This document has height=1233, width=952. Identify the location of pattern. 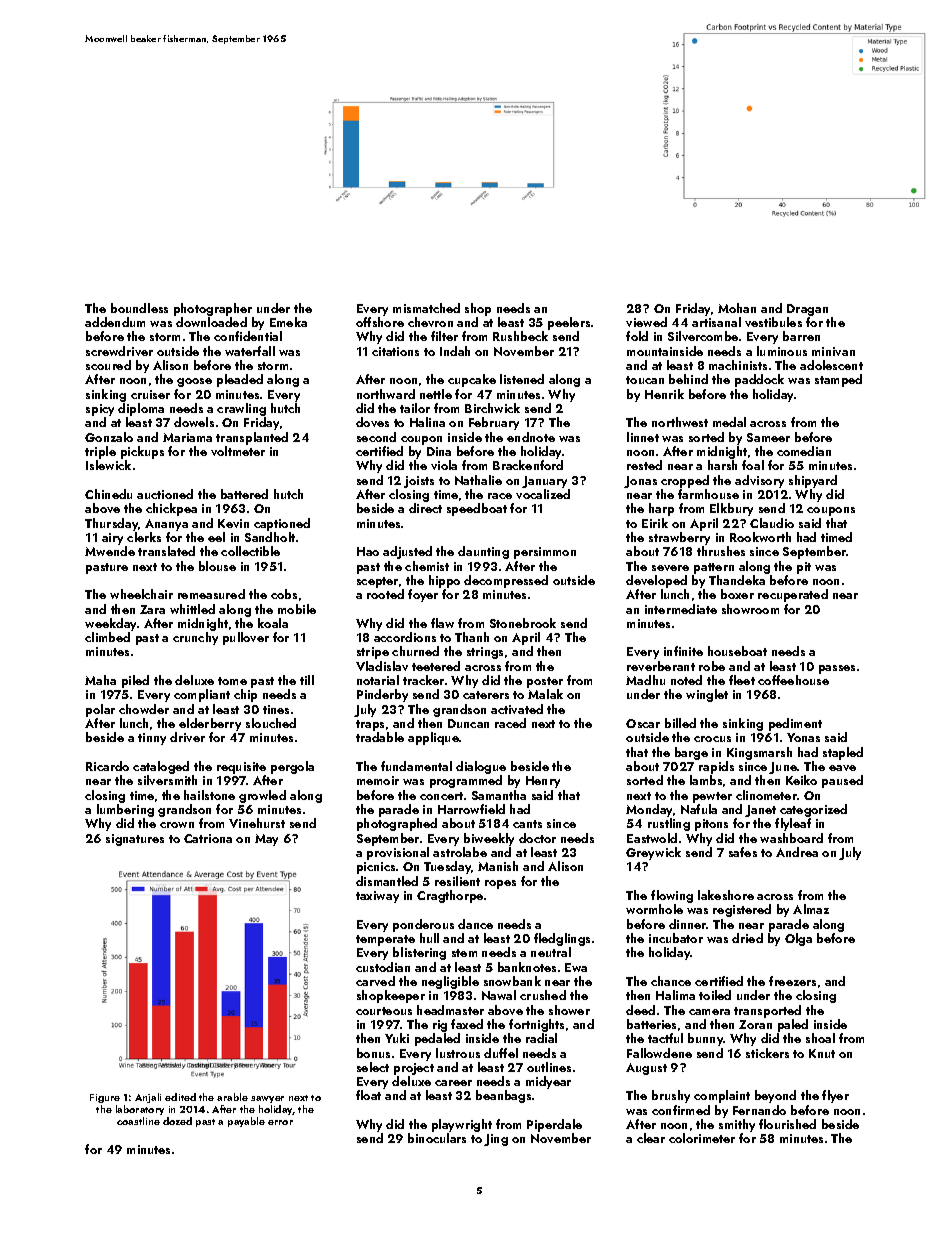
(714, 568).
